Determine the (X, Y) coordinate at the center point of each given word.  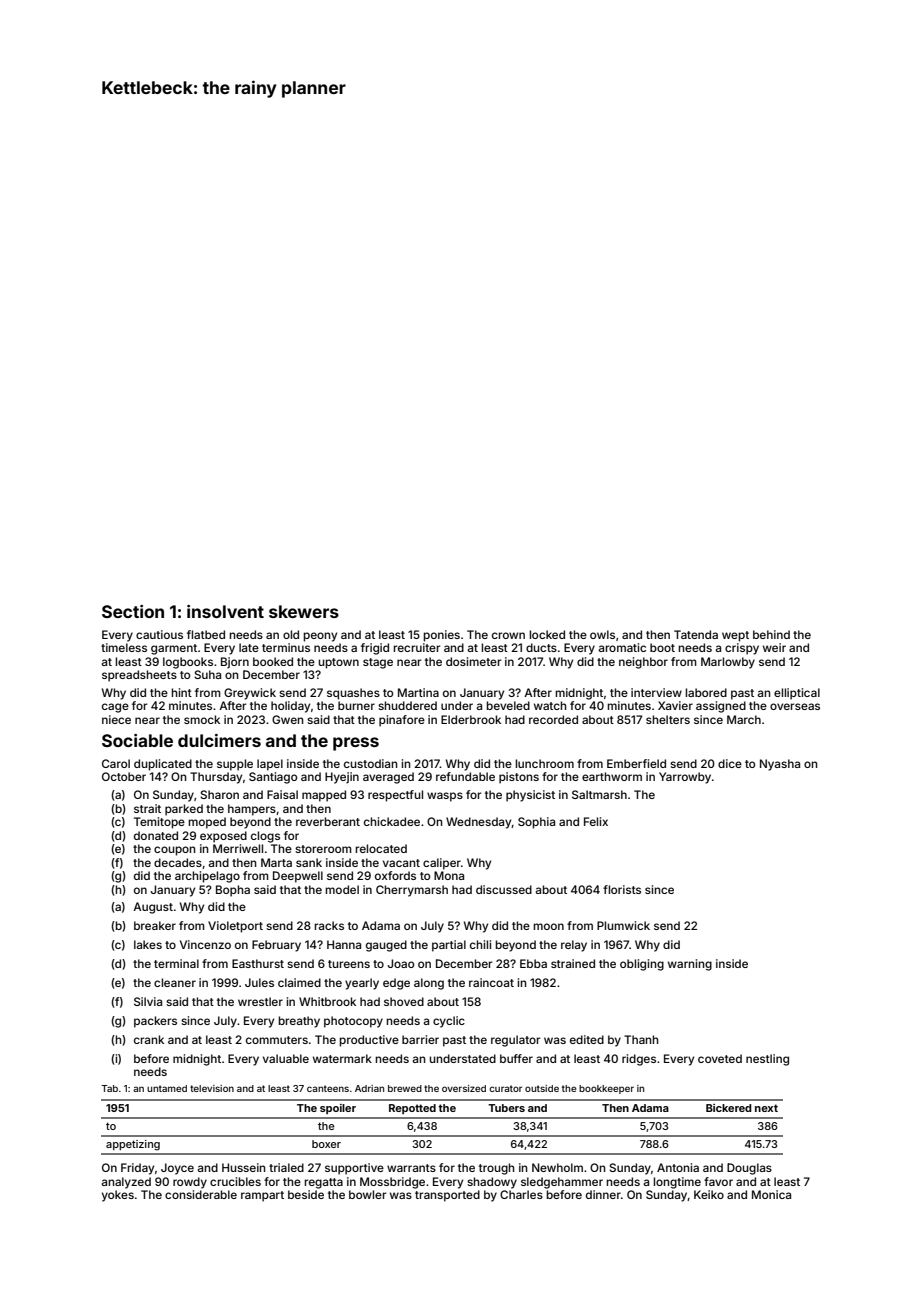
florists (622, 889)
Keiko (709, 1194)
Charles (521, 1194)
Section (133, 611)
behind (771, 634)
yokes (118, 1196)
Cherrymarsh (412, 891)
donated (156, 835)
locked (547, 634)
